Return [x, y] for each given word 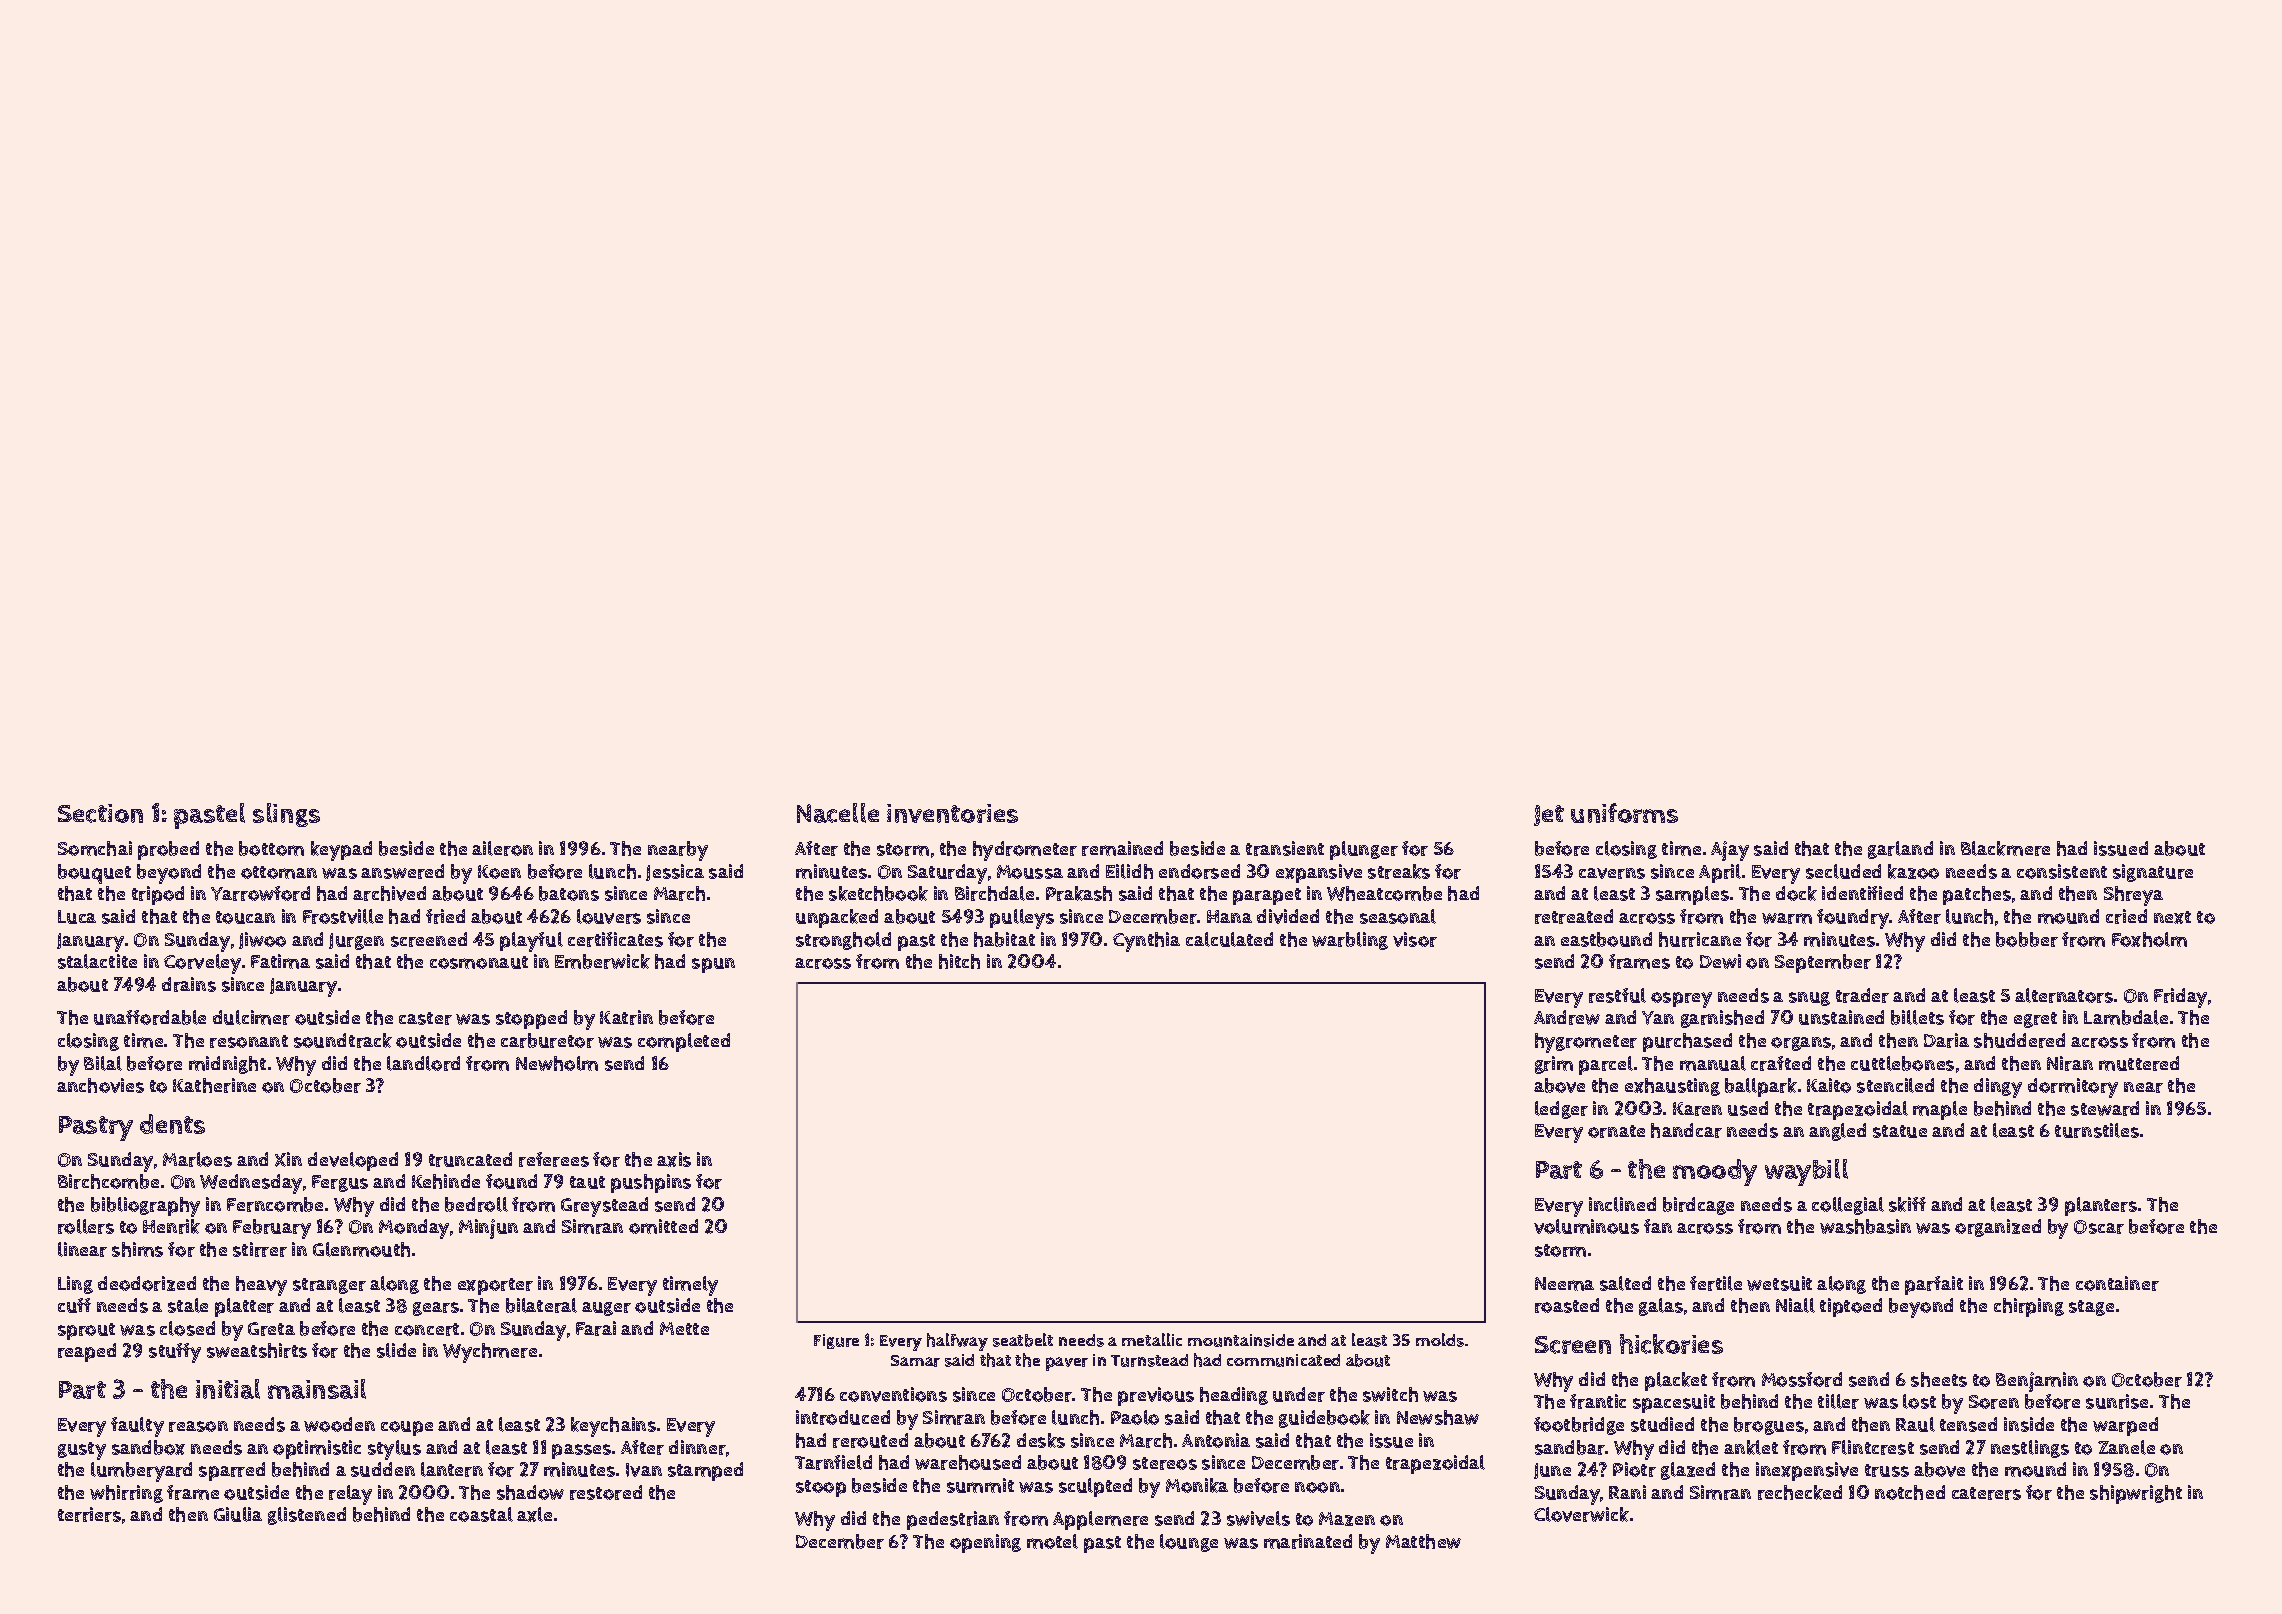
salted [1625, 1283]
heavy [261, 1286]
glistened [307, 1516]
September [1823, 963]
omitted [663, 1226]
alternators [2064, 995]
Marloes [197, 1159]
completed [684, 1042]
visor [1415, 939]
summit [980, 1485]
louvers [609, 916]
